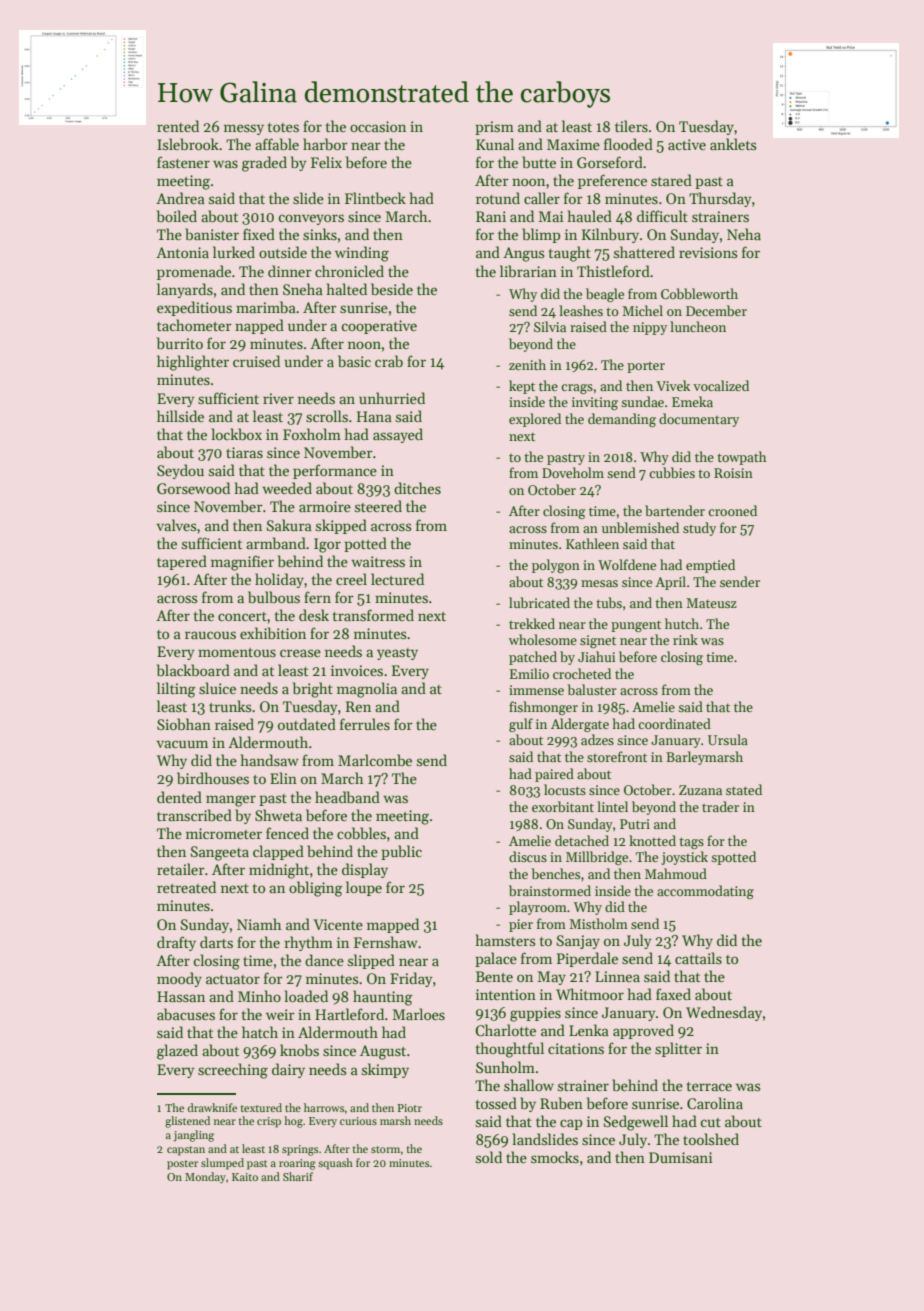 The height and width of the screenshot is (1311, 924). I want to click on Dumisani, so click(680, 1157).
